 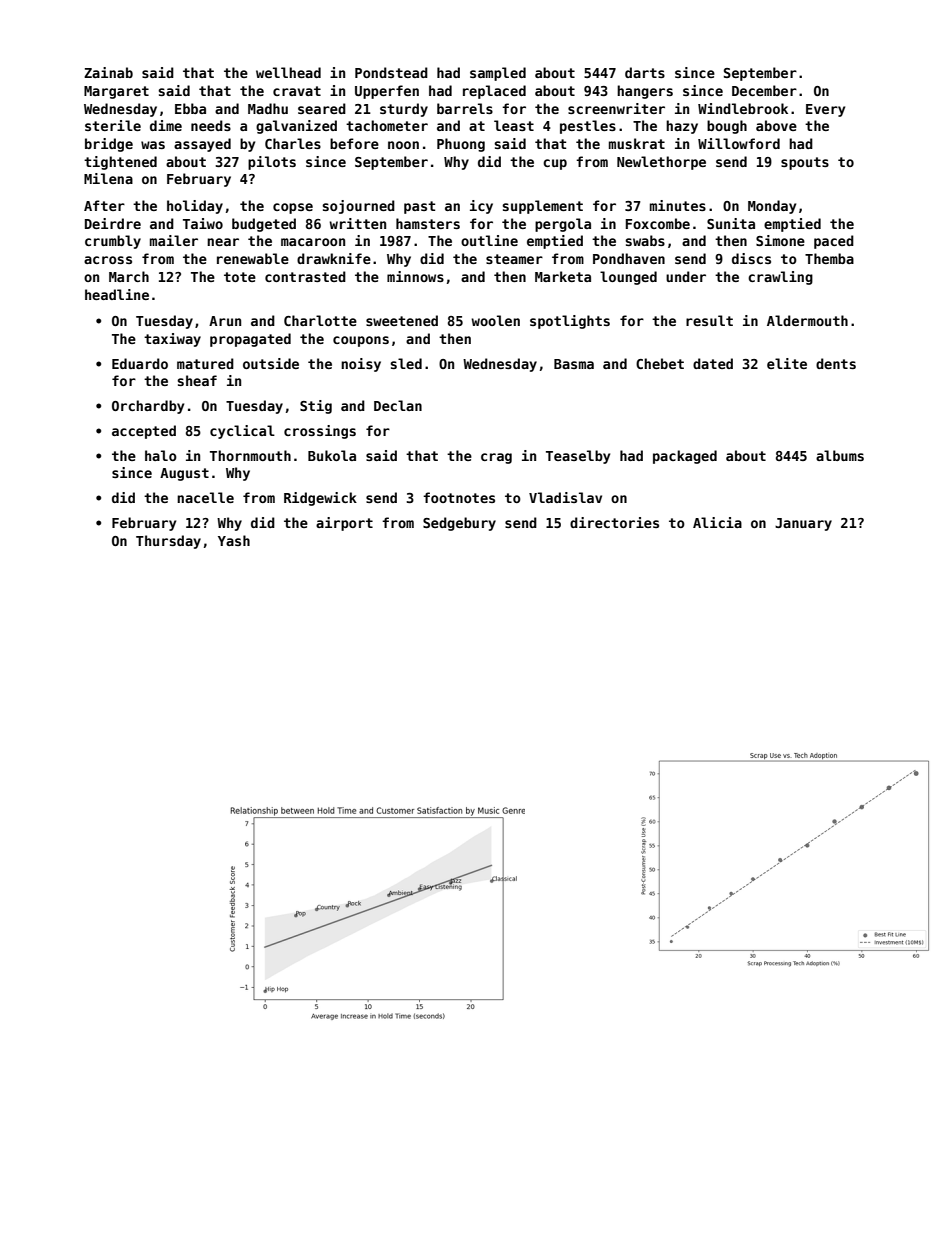 I want to click on Sunita, so click(x=731, y=223).
